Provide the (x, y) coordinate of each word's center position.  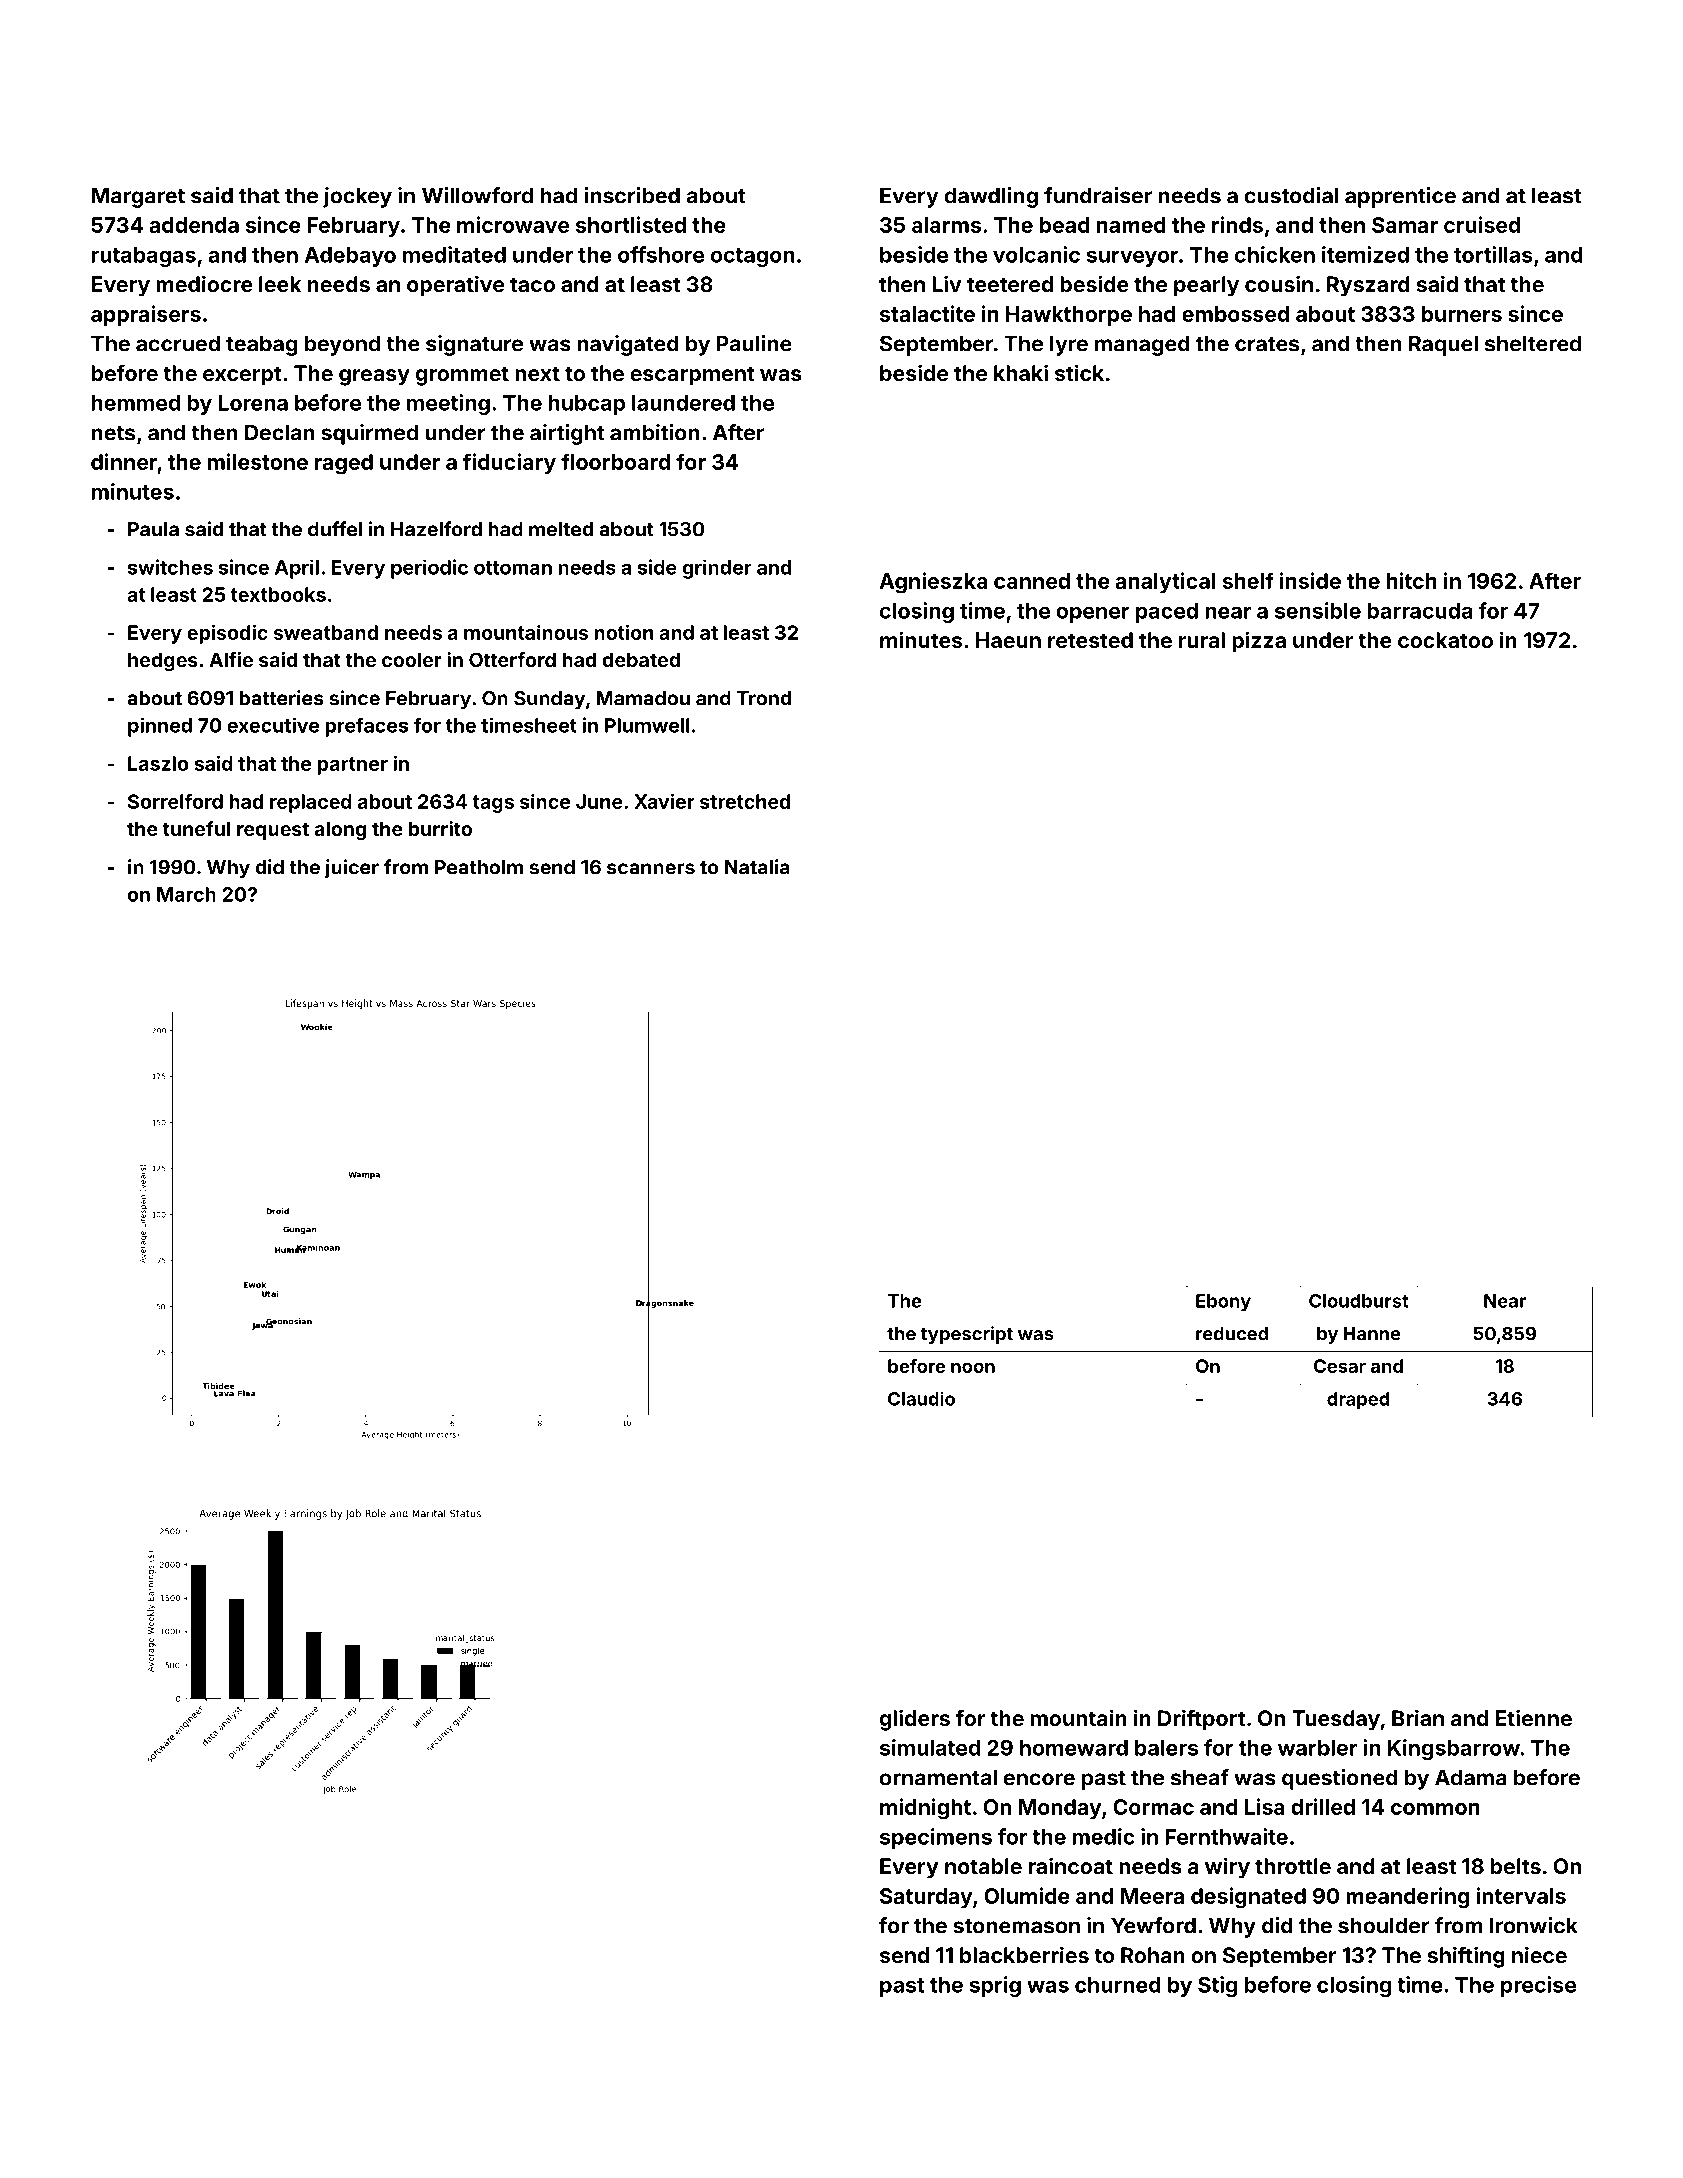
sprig (995, 1986)
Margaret (138, 197)
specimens (936, 1838)
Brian (1418, 1717)
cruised (1482, 224)
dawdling (991, 197)
